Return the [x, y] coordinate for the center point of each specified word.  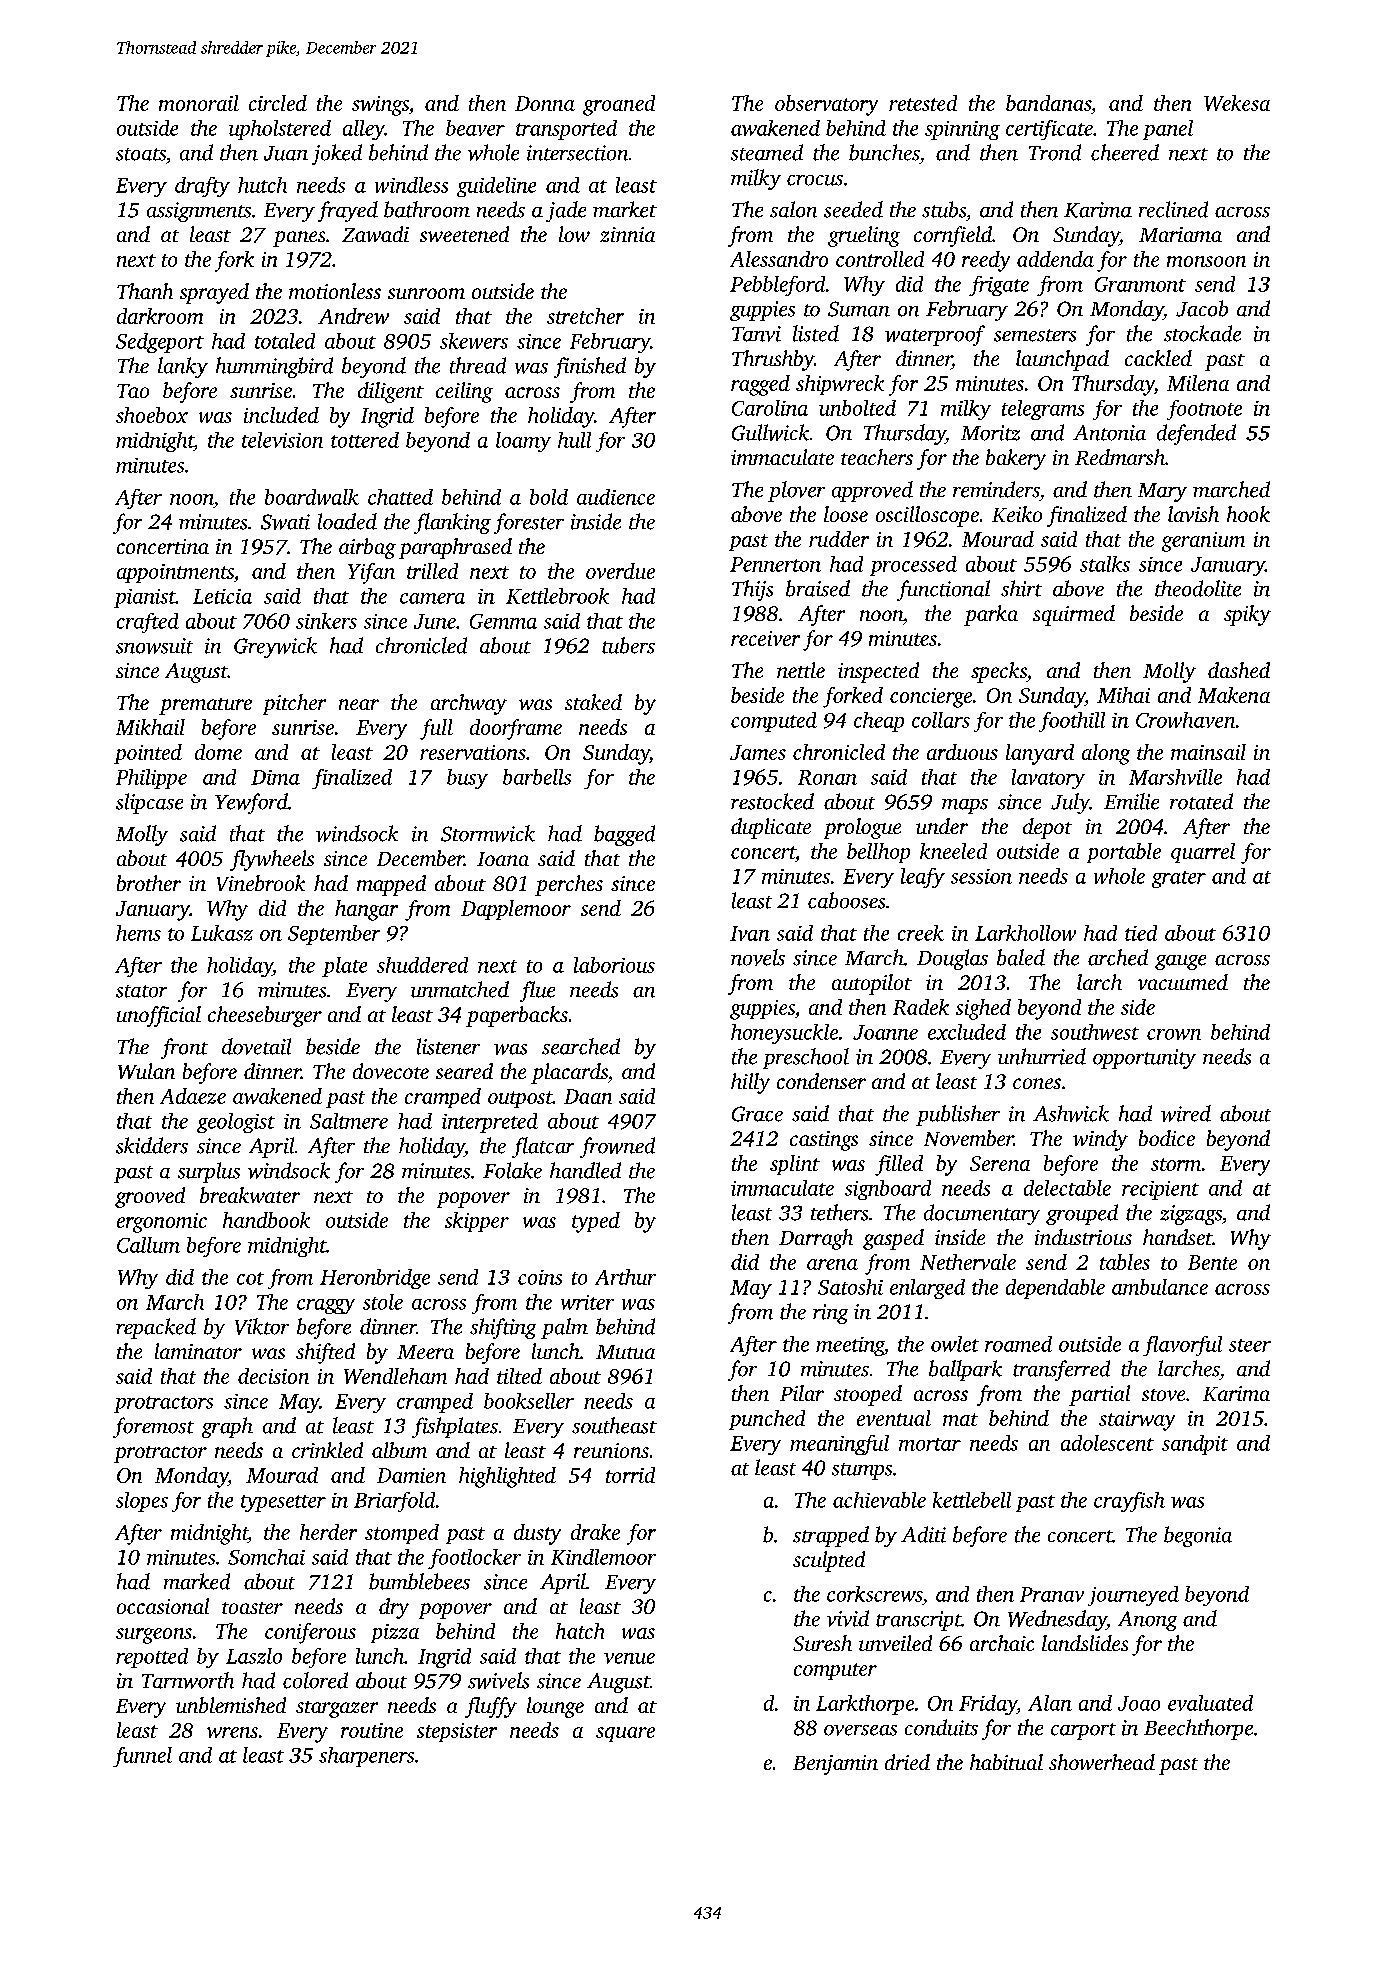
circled [278, 103]
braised [818, 588]
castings [824, 1141]
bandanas [1048, 103]
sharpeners [366, 1757]
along [1106, 754]
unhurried [1042, 1056]
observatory [826, 105]
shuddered [422, 965]
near [359, 704]
